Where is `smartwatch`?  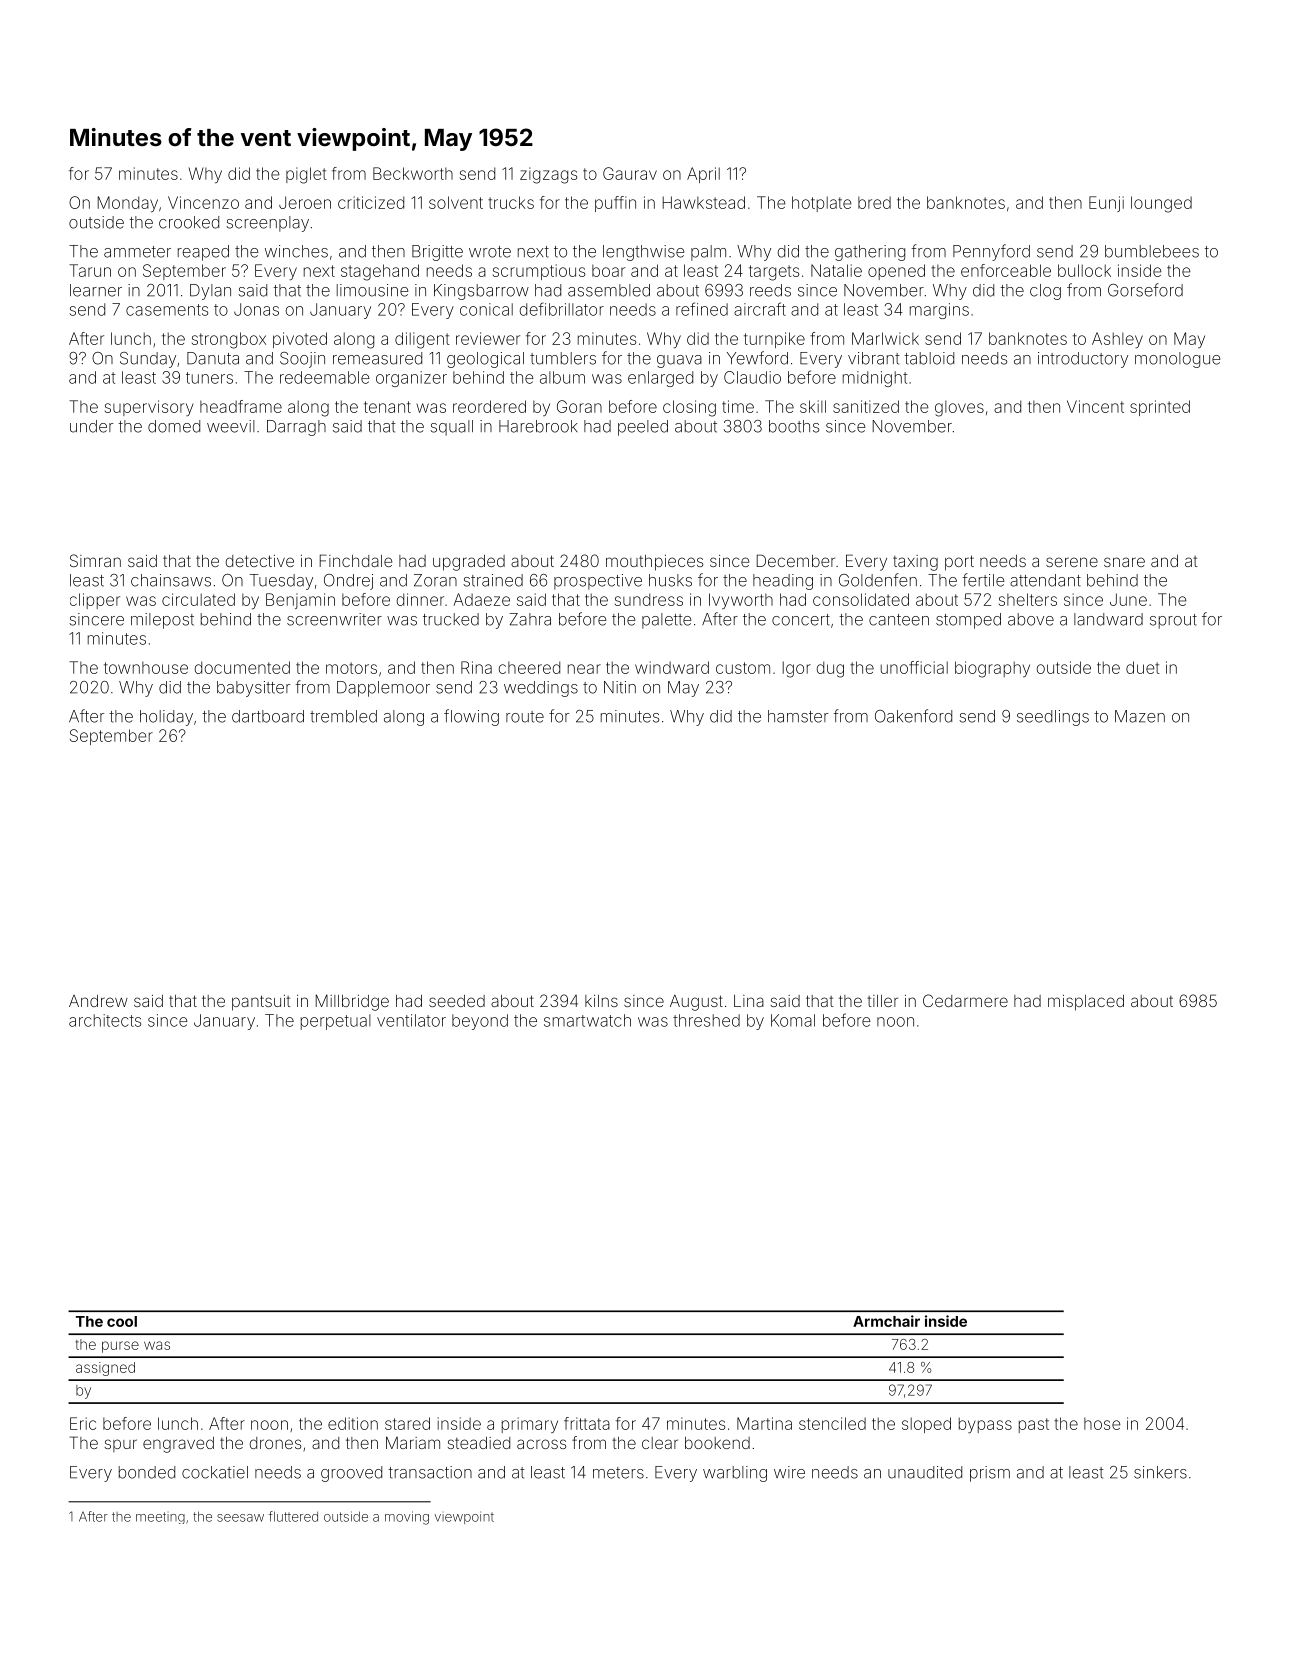 smartwatch is located at coordinates (587, 1020).
